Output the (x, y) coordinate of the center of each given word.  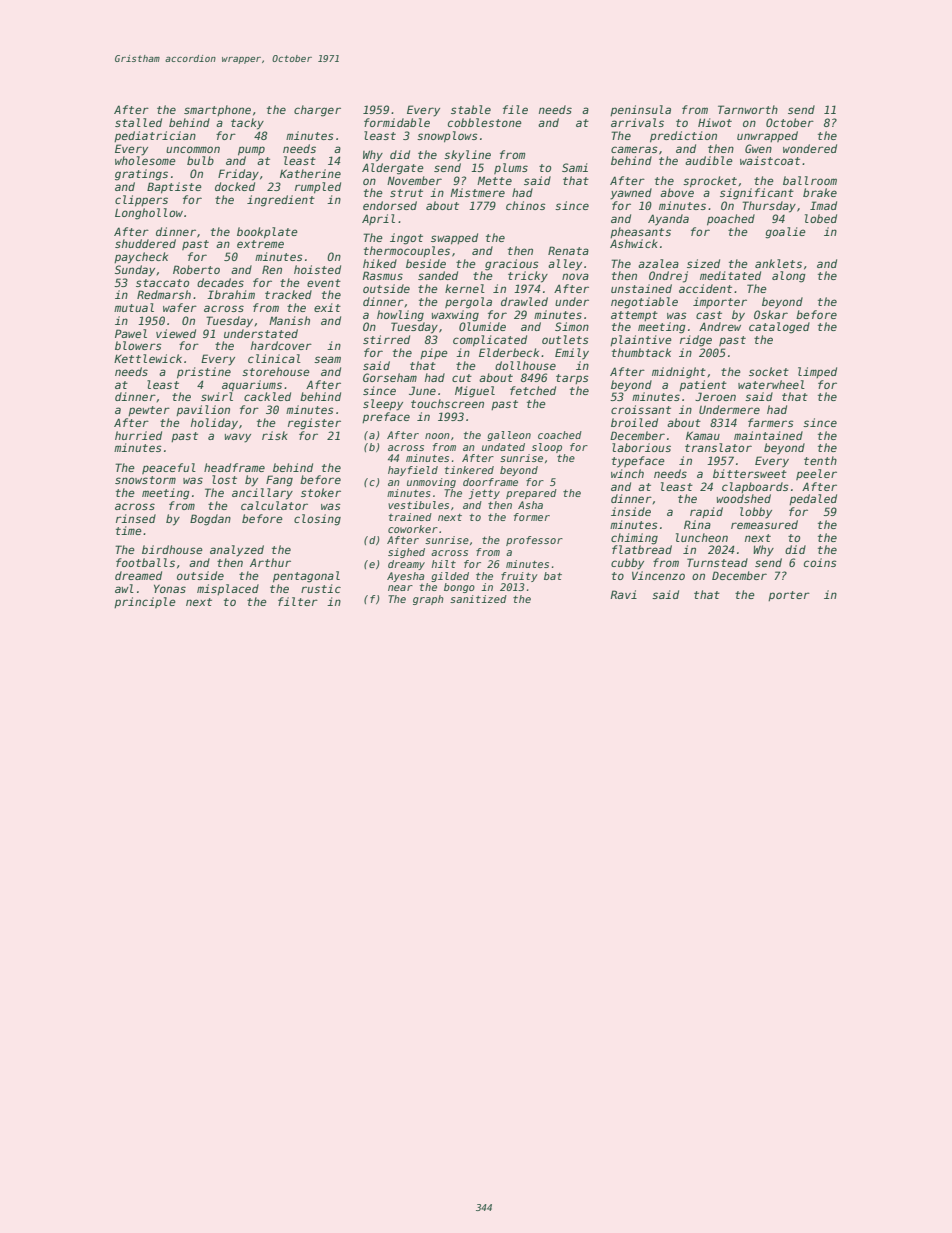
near (400, 588)
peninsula (640, 110)
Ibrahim (231, 294)
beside (426, 263)
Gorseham (390, 377)
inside (631, 511)
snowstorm (145, 480)
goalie (785, 233)
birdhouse (172, 549)
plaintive (641, 340)
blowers (138, 345)
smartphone (217, 110)
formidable (397, 122)
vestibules (418, 505)
